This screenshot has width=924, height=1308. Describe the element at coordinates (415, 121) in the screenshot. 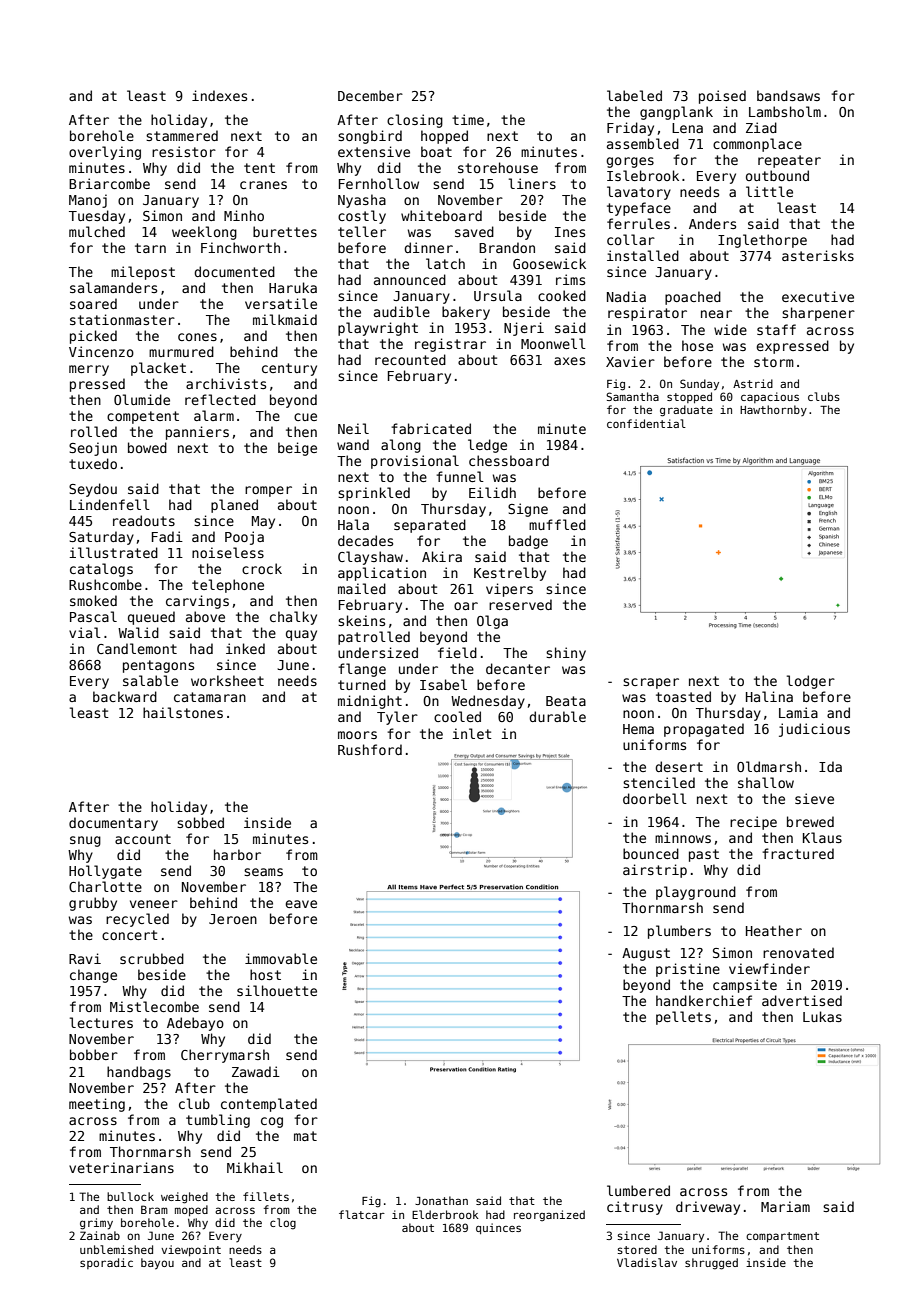

I see `closing` at that location.
